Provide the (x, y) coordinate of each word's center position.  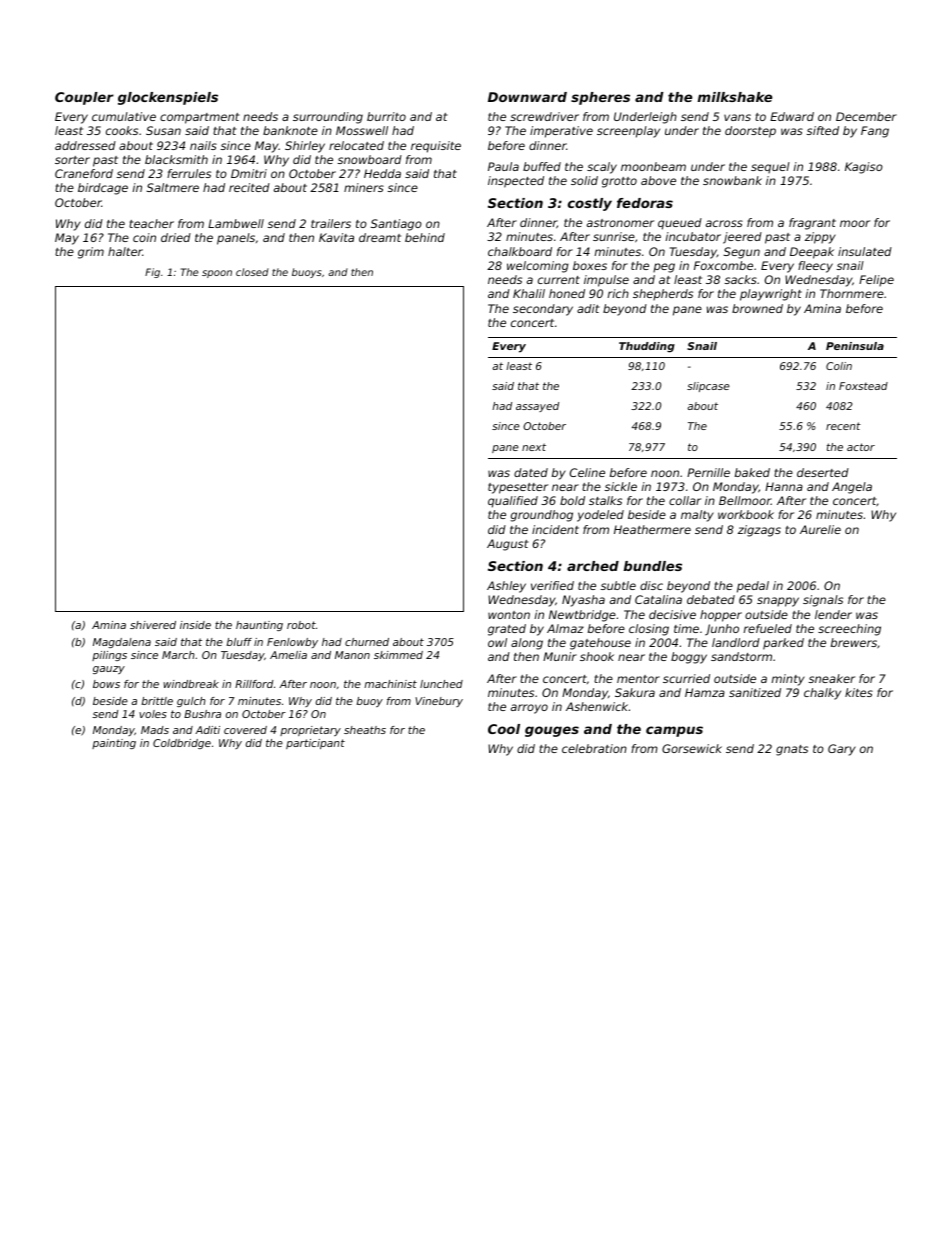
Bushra (202, 714)
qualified (513, 502)
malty (697, 516)
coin (144, 237)
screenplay (628, 132)
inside (195, 625)
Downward (527, 97)
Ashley (506, 587)
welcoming (538, 267)
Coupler (84, 98)
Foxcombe (723, 265)
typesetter (518, 488)
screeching (849, 630)
